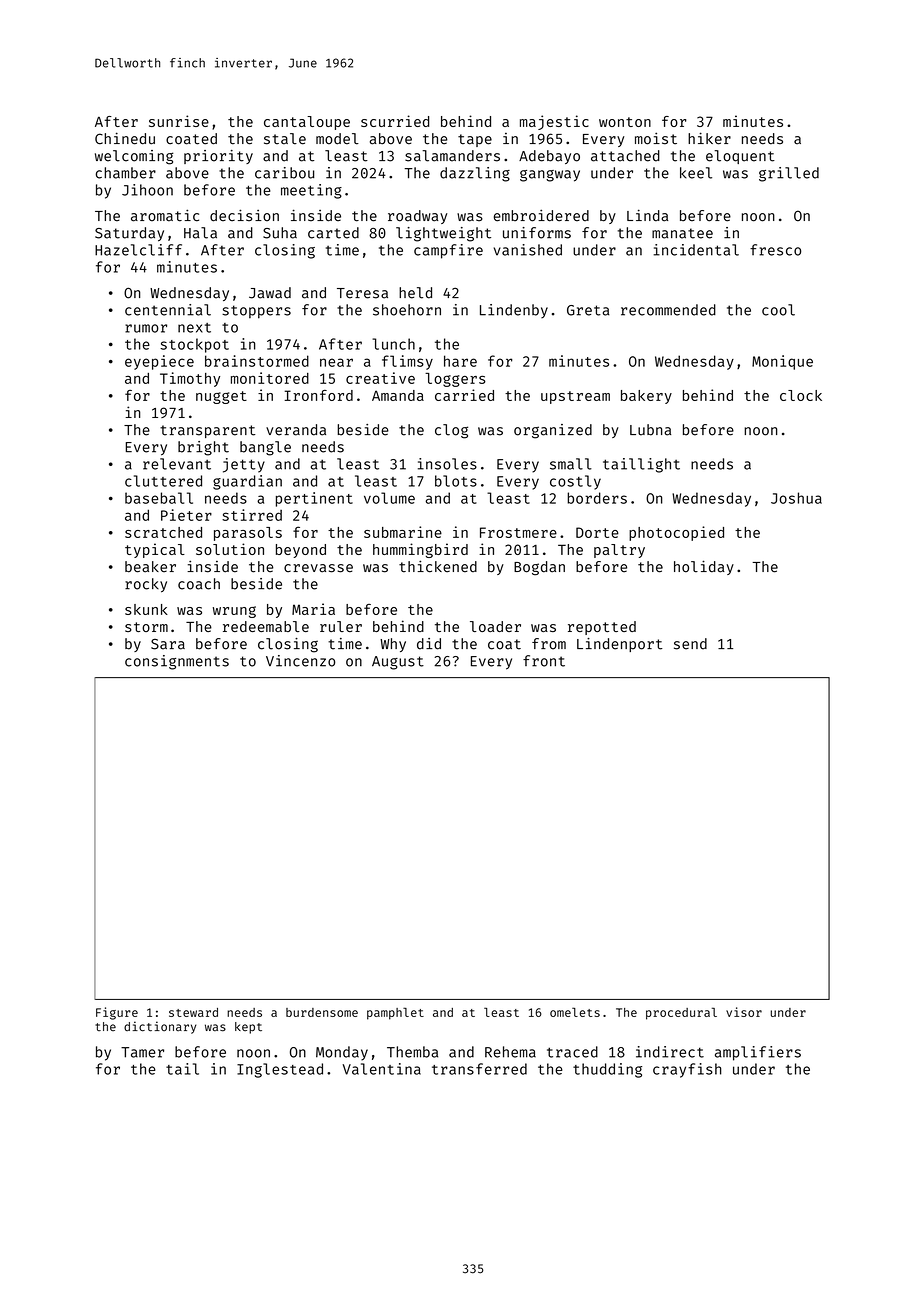 Image resolution: width=924 pixels, height=1308 pixels. I want to click on send, so click(690, 644).
